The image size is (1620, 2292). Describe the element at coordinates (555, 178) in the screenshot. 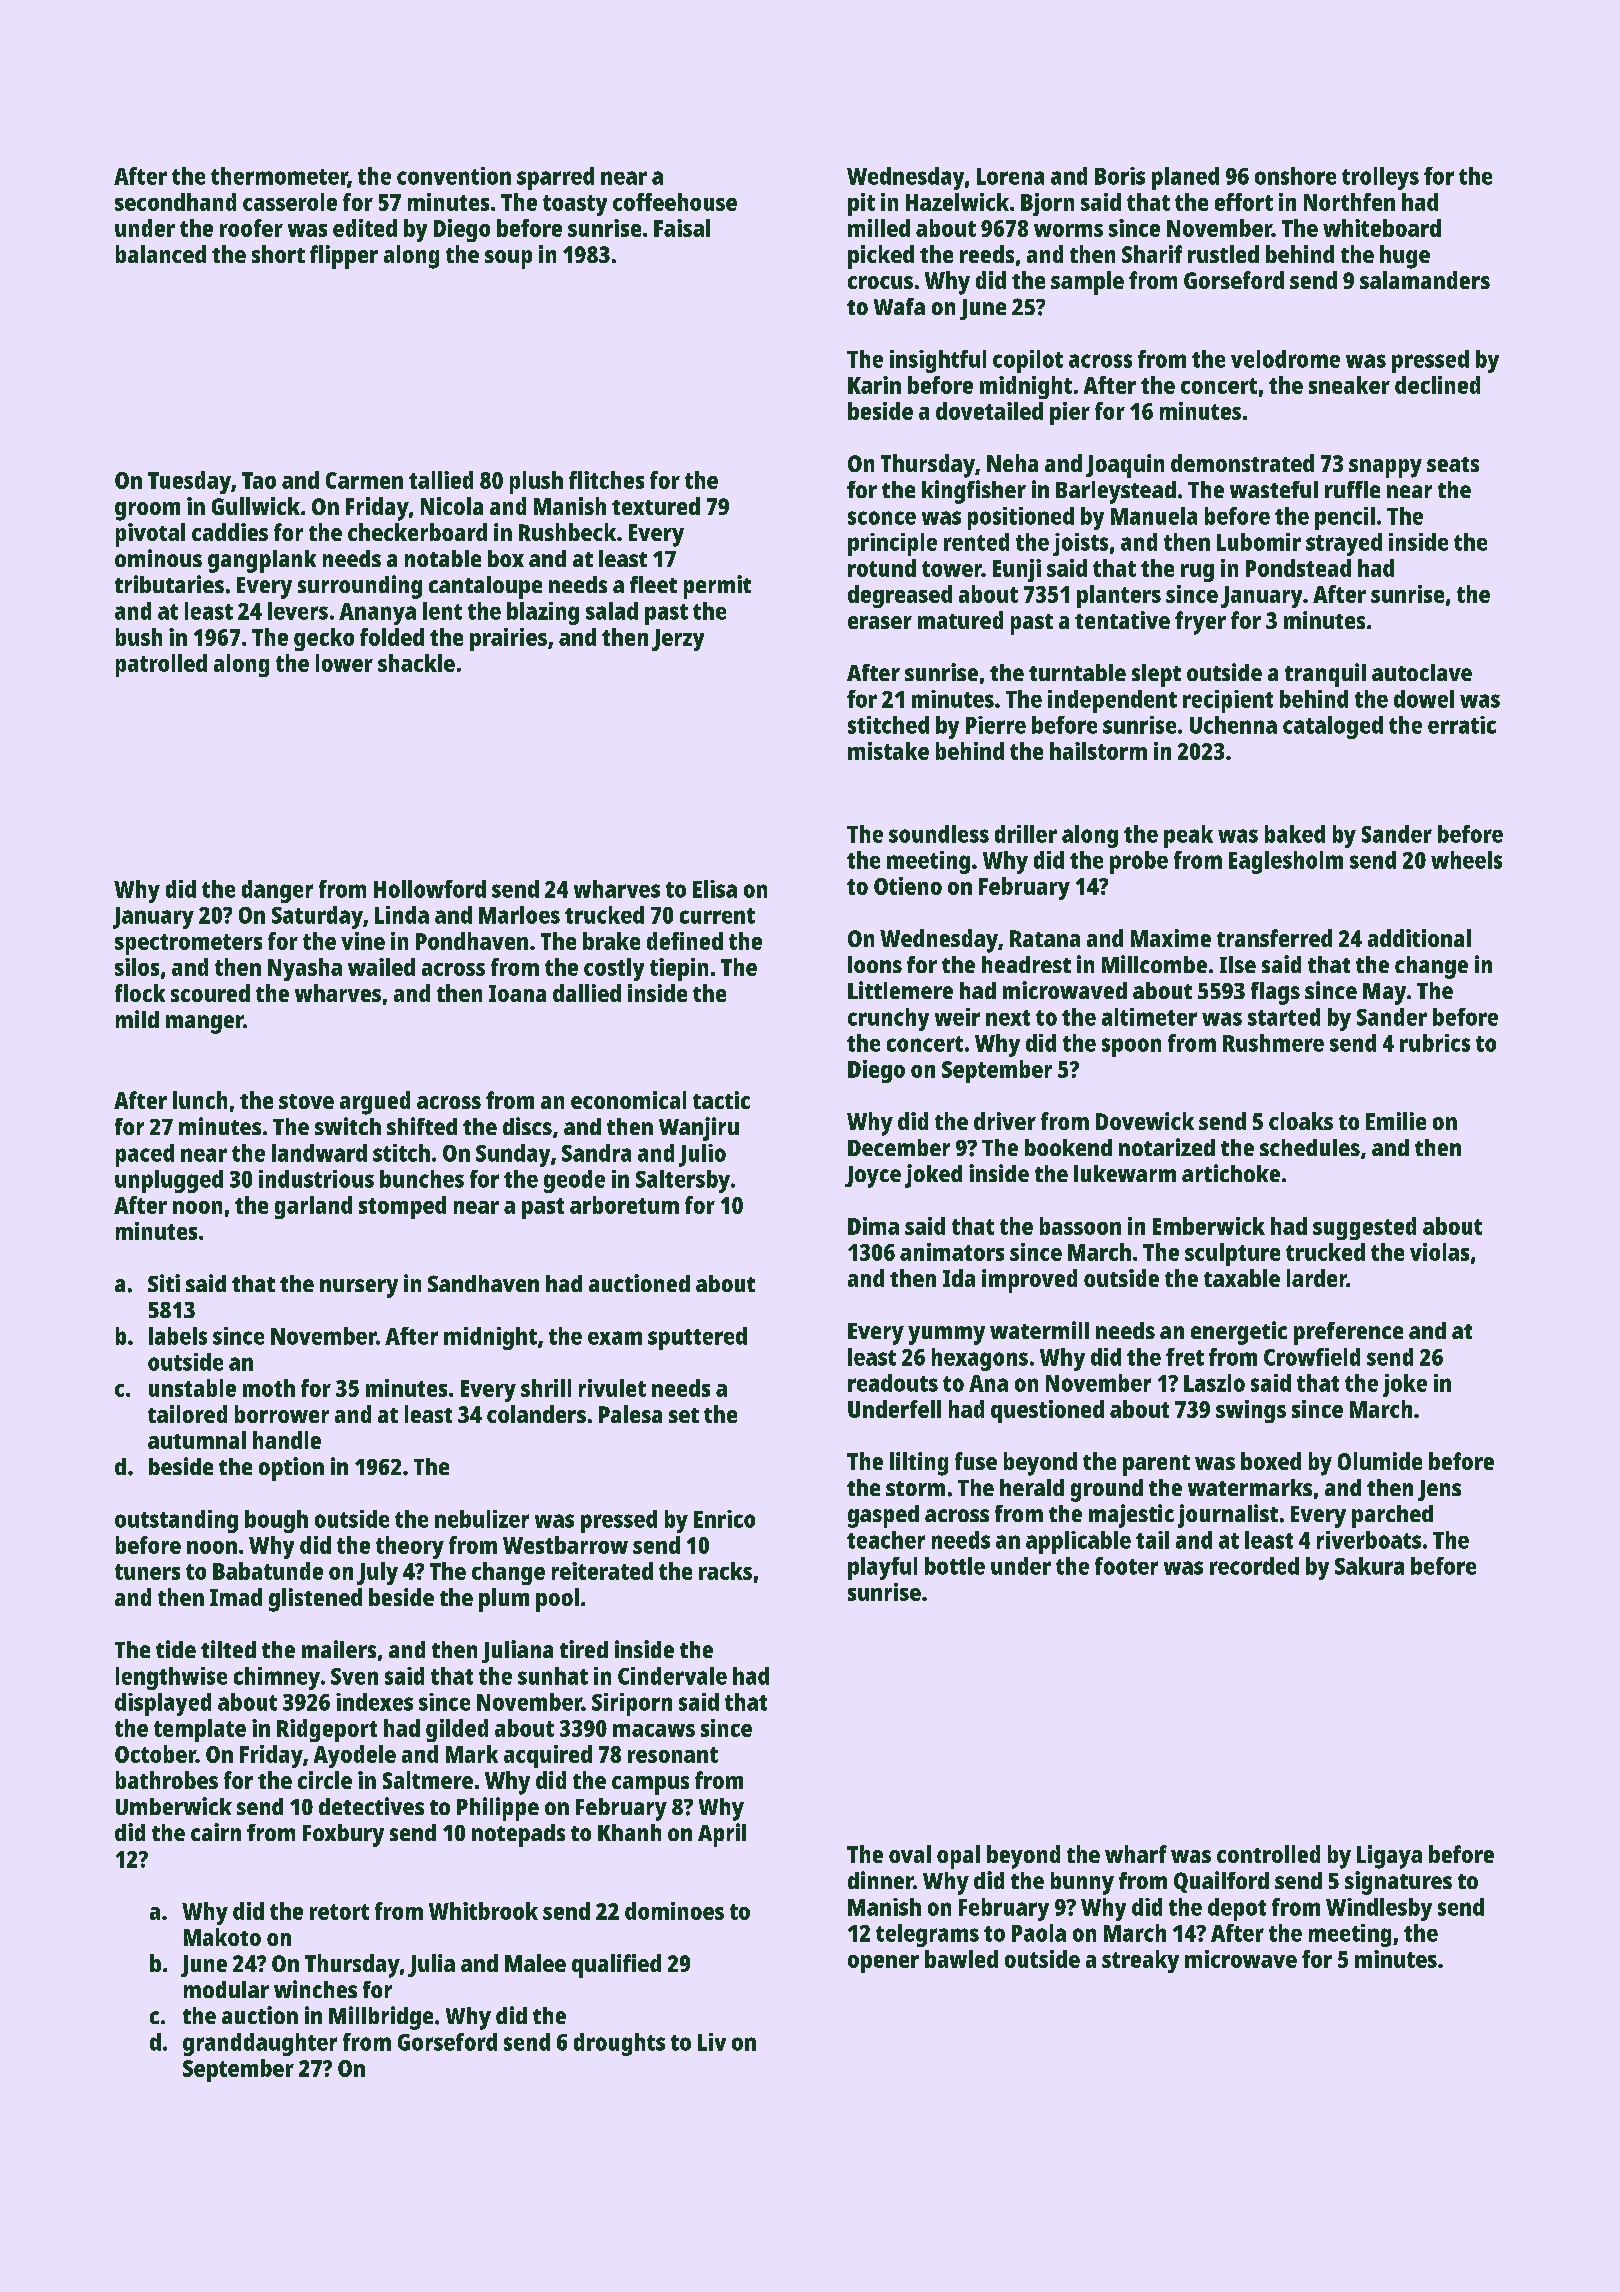

I see `sparred` at that location.
